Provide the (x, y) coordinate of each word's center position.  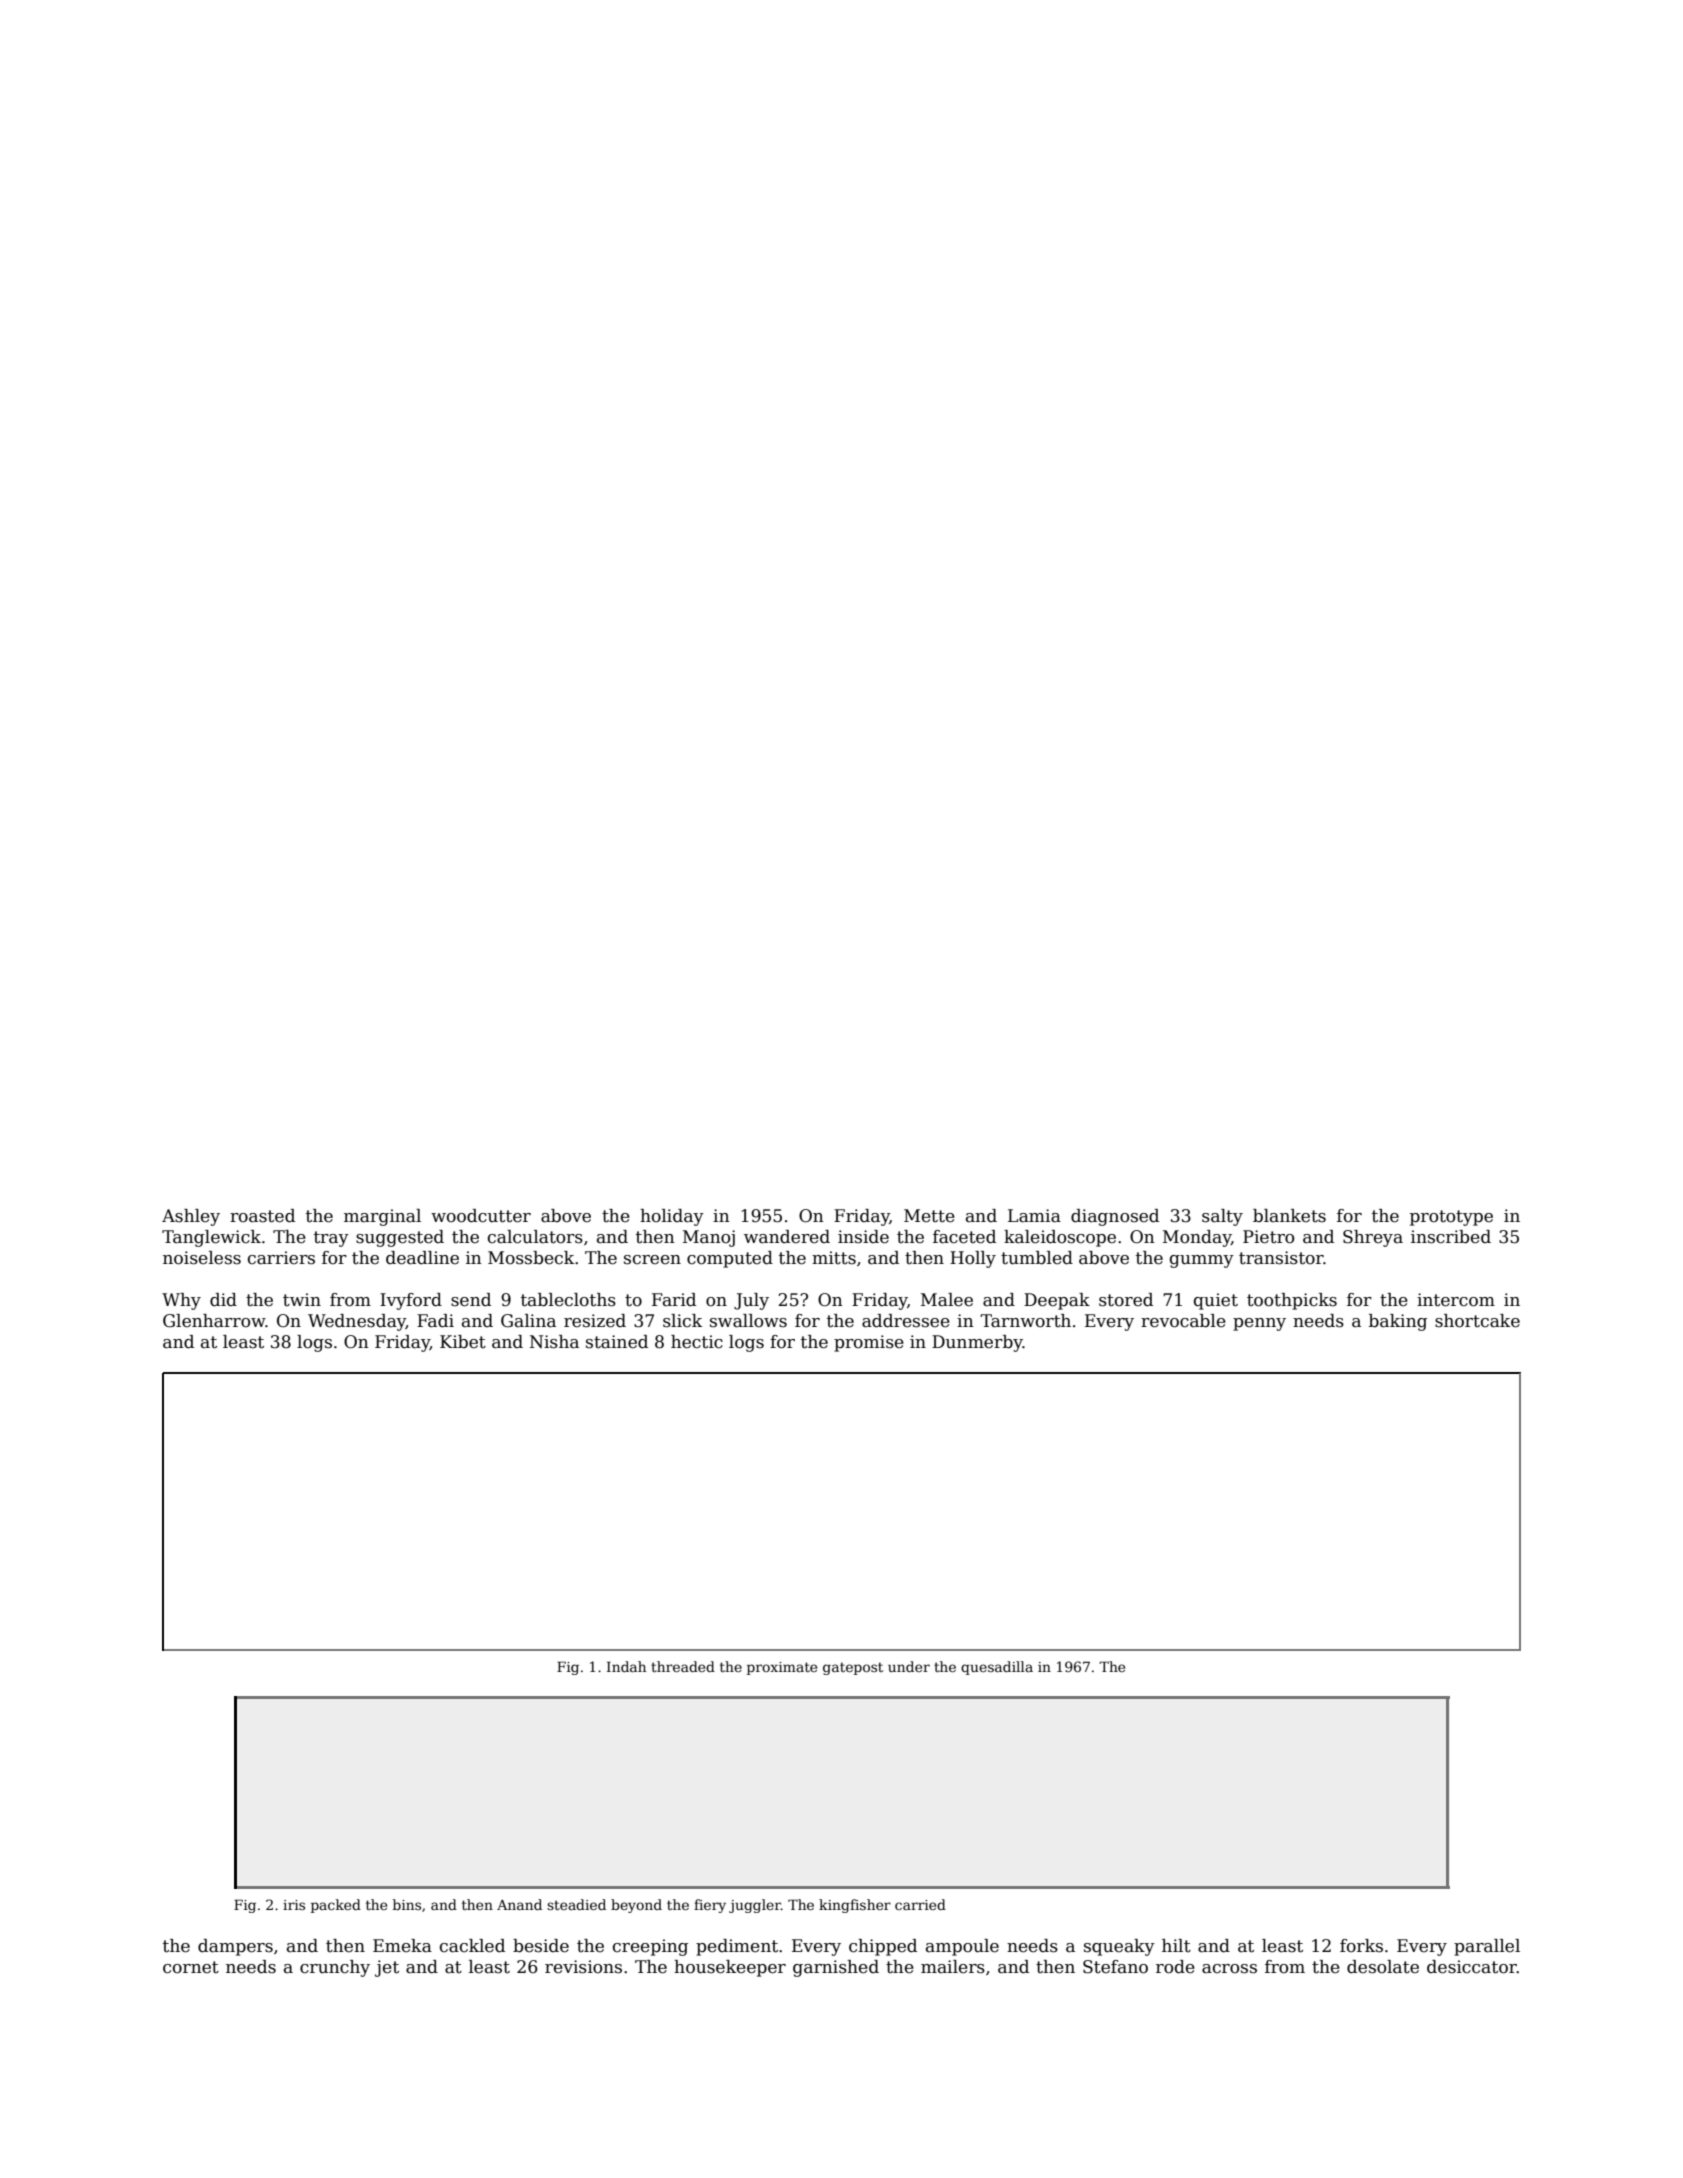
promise (869, 1343)
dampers (235, 1947)
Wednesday (357, 1322)
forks (1361, 1946)
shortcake (1477, 1321)
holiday (672, 1217)
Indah (626, 1666)
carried (920, 1904)
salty (1222, 1217)
